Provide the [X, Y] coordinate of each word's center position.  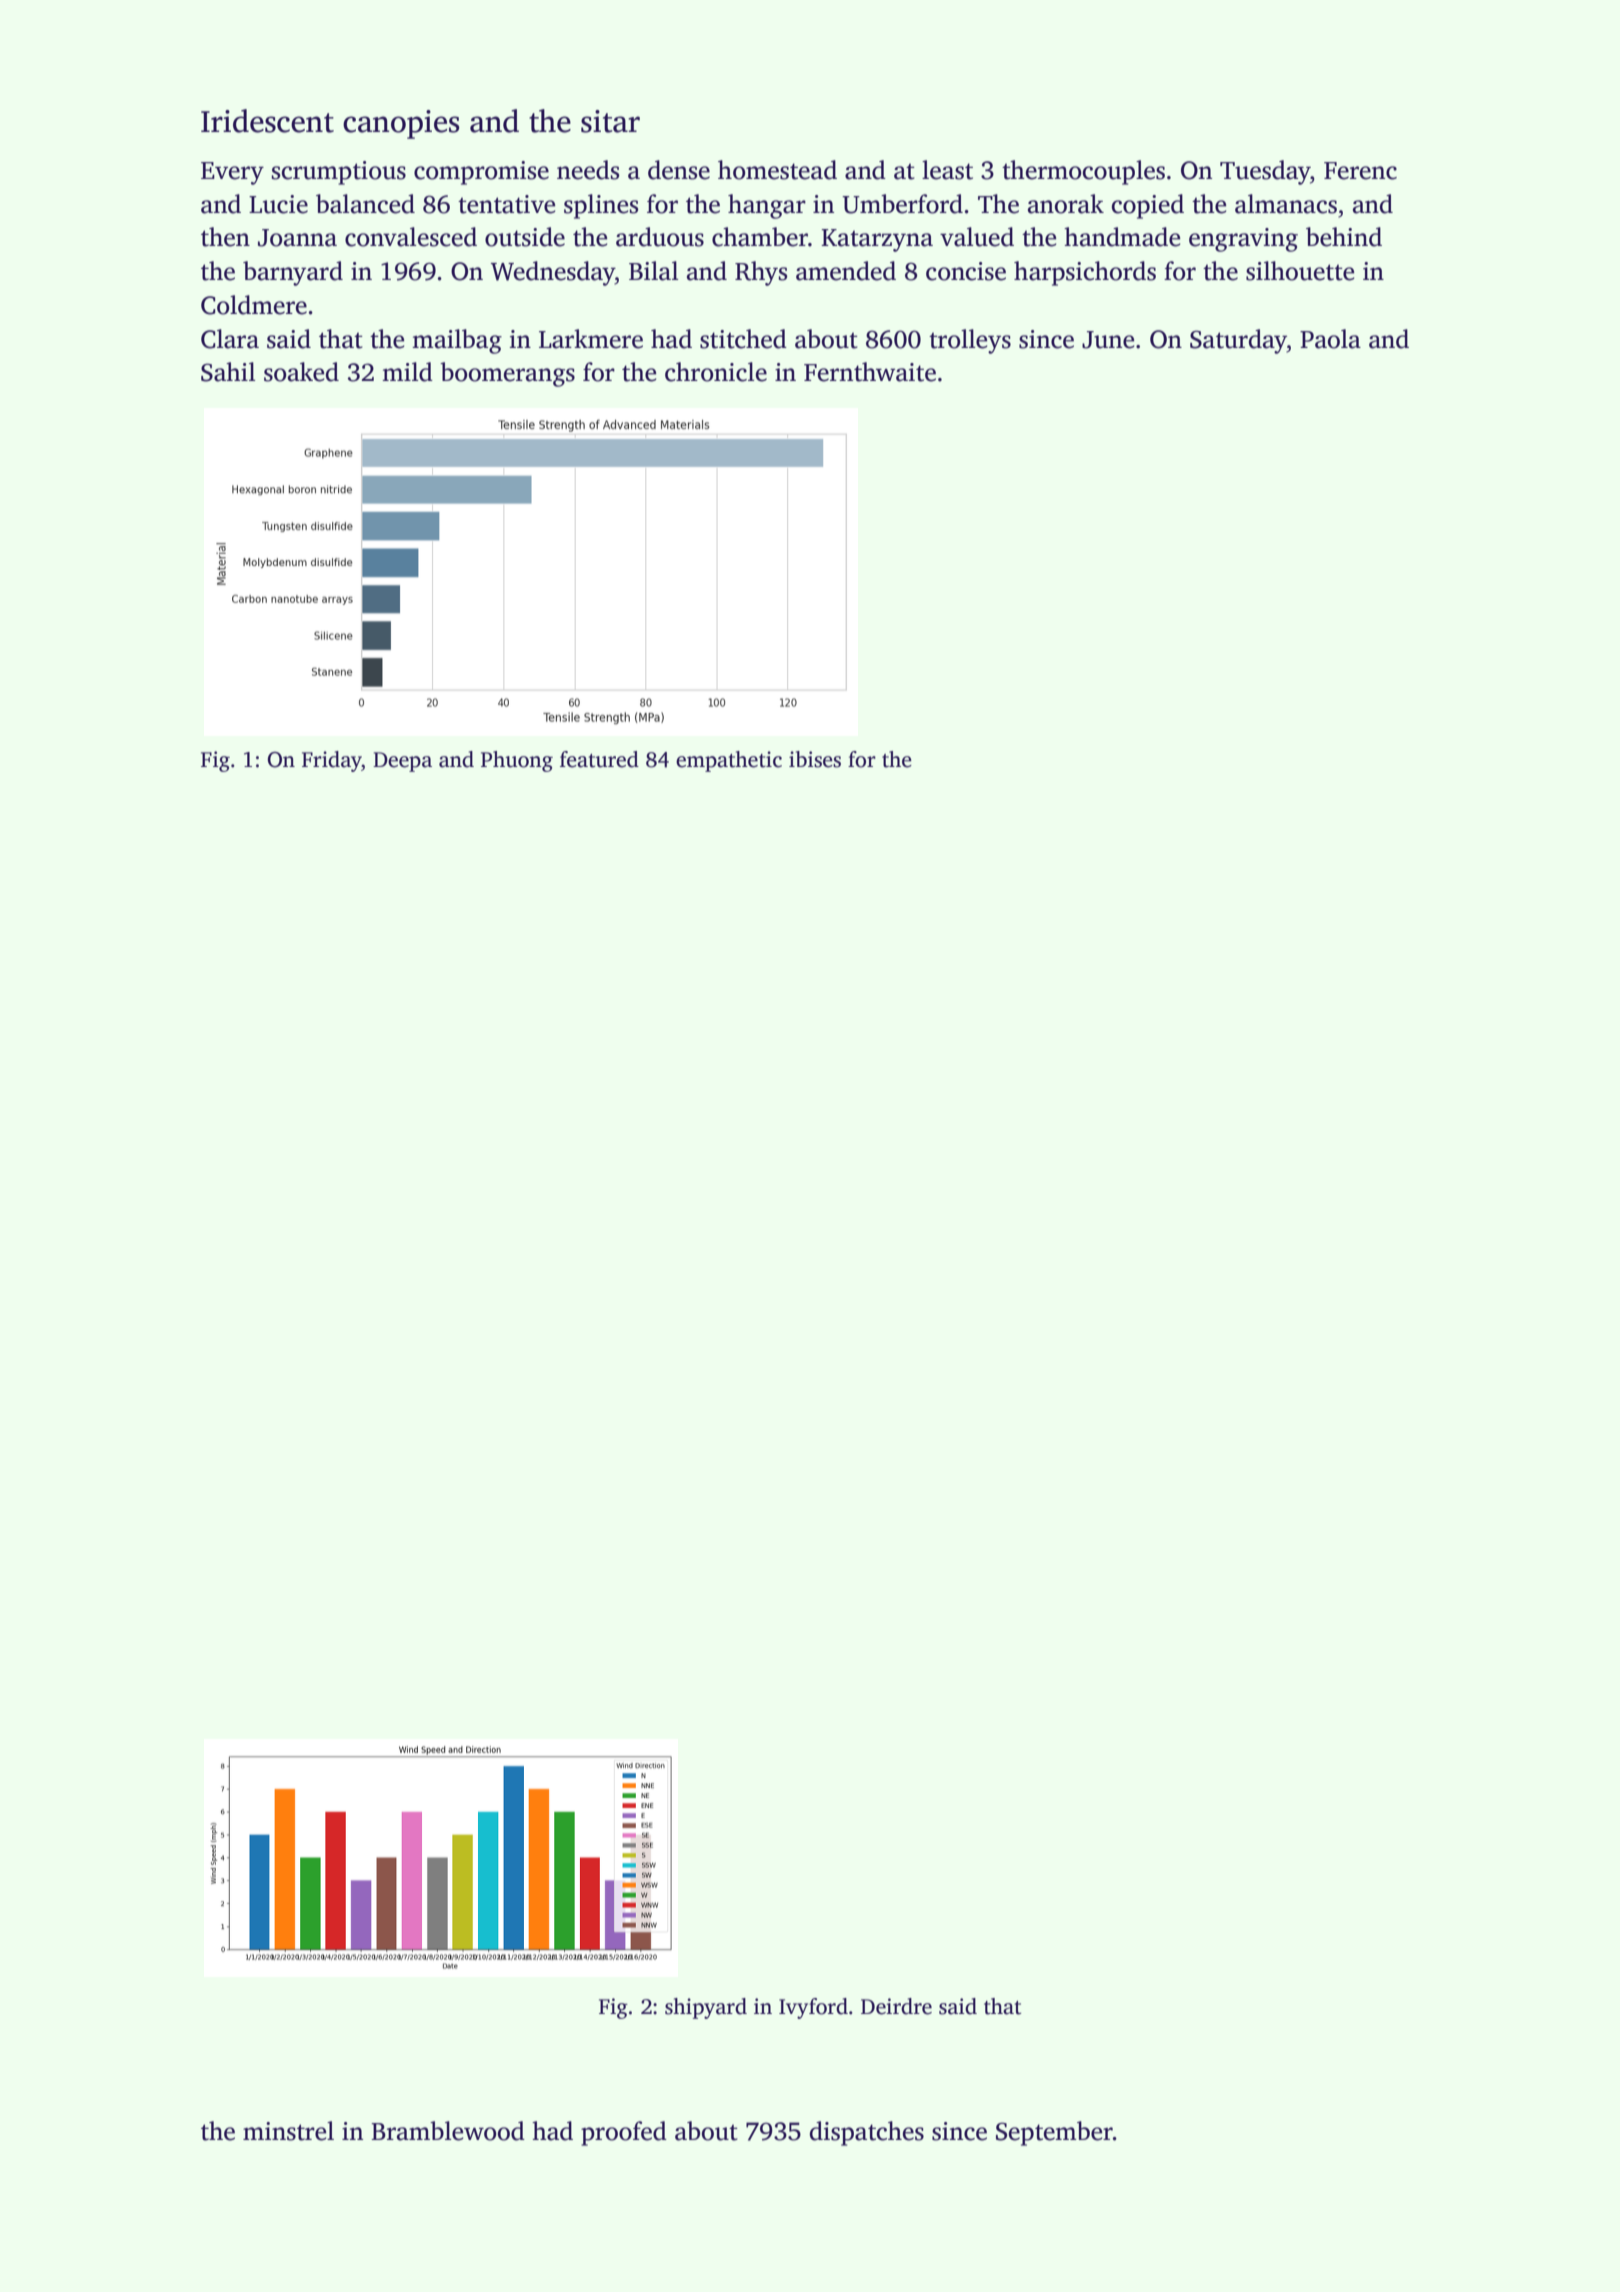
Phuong [517, 761]
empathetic [729, 761]
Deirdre [896, 2006]
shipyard [706, 2008]
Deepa [402, 762]
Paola [1330, 339]
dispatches [867, 2133]
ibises [815, 759]
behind [1344, 237]
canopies [401, 124]
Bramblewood [448, 2131]
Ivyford [813, 2008]
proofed [624, 2133]
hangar [767, 206]
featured [599, 759]
